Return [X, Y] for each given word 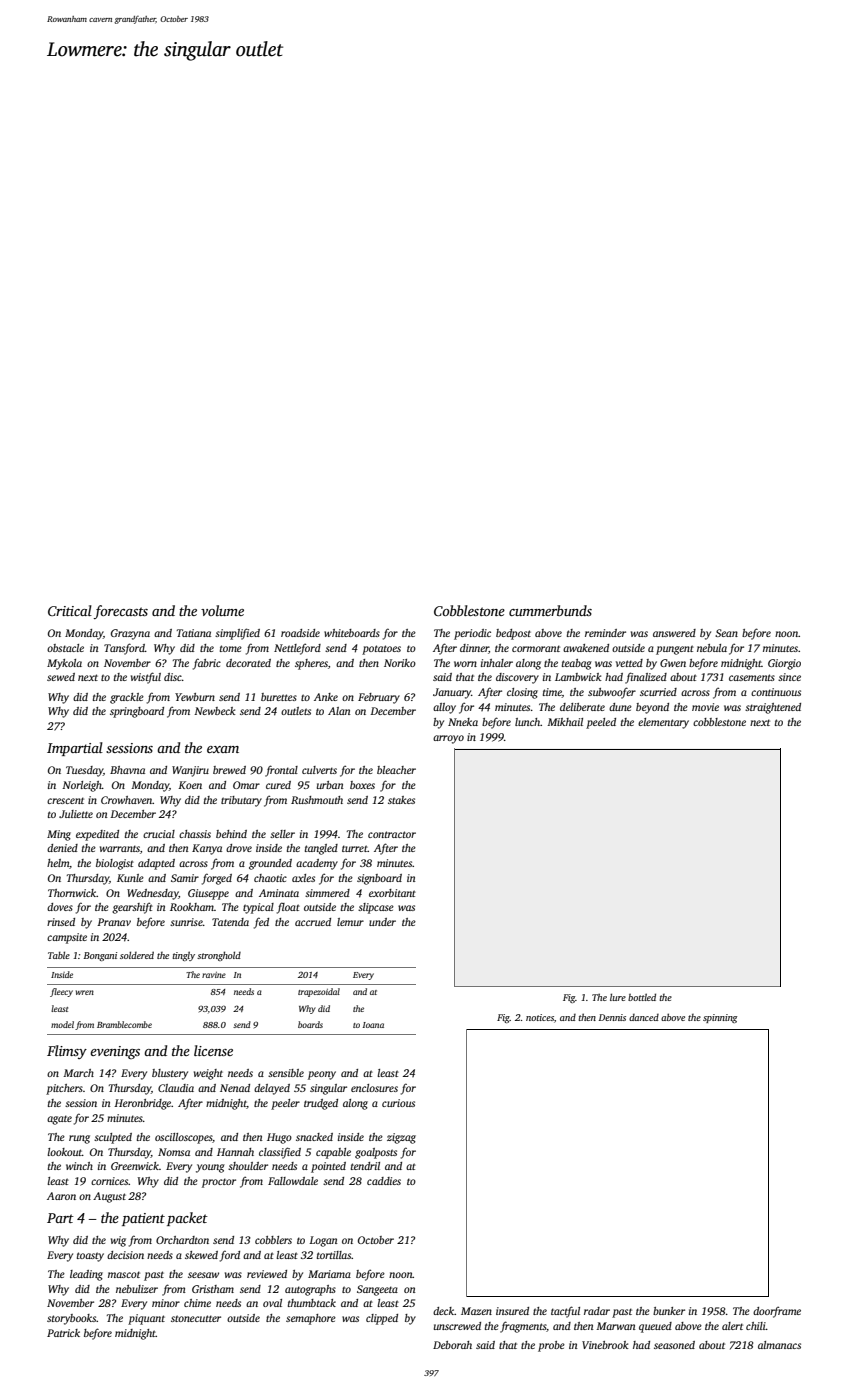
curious [398, 1103]
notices [540, 1017]
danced [644, 1017]
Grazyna [130, 634]
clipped [382, 1319]
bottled [642, 997]
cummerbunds [550, 610]
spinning [720, 1018]
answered [674, 633]
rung [79, 1139]
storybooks [72, 1319]
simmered [327, 893]
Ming [59, 835]
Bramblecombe [124, 1024]
